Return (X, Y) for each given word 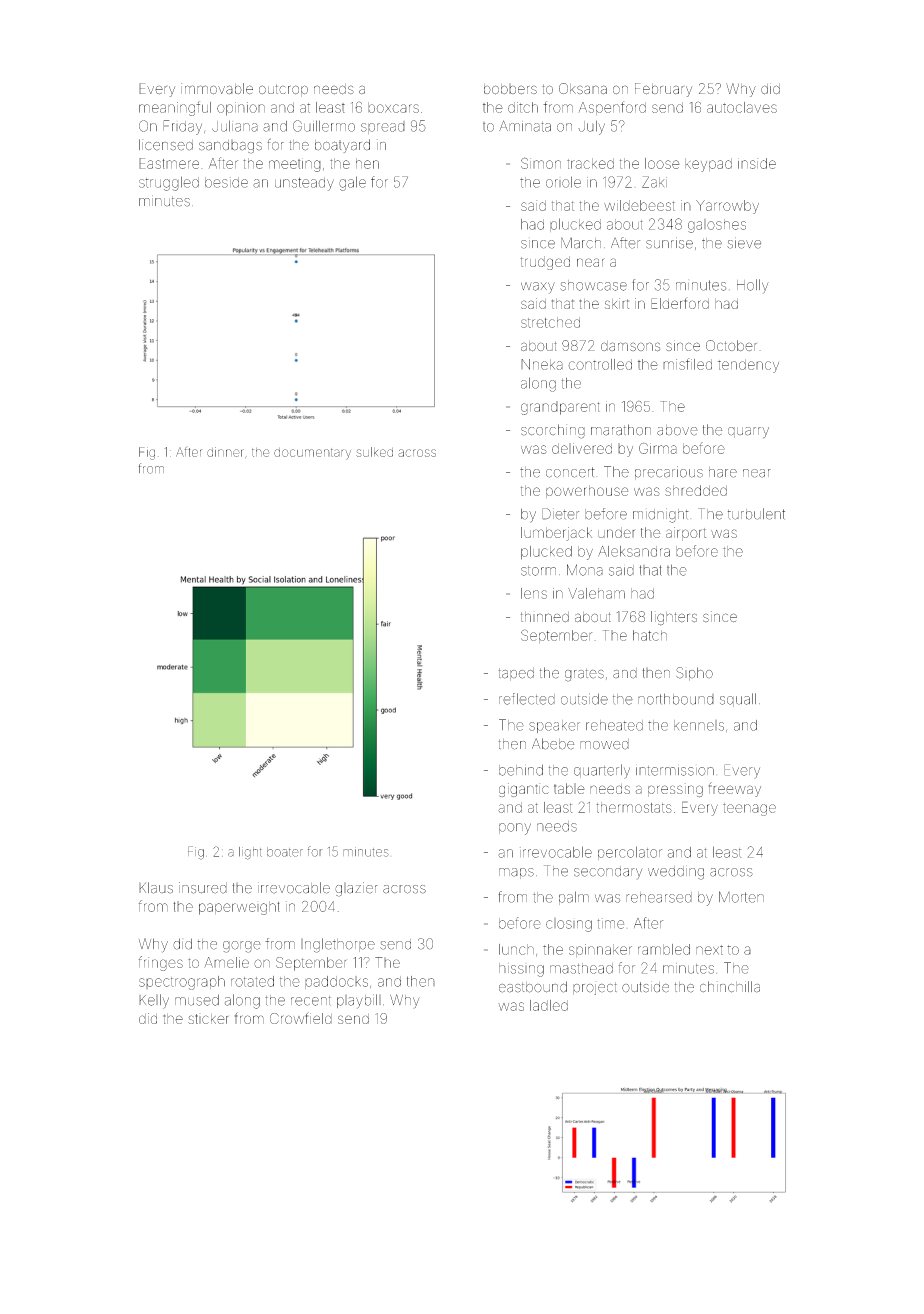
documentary (312, 454)
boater (285, 852)
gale (352, 183)
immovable (217, 89)
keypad (708, 165)
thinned (545, 617)
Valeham (596, 593)
